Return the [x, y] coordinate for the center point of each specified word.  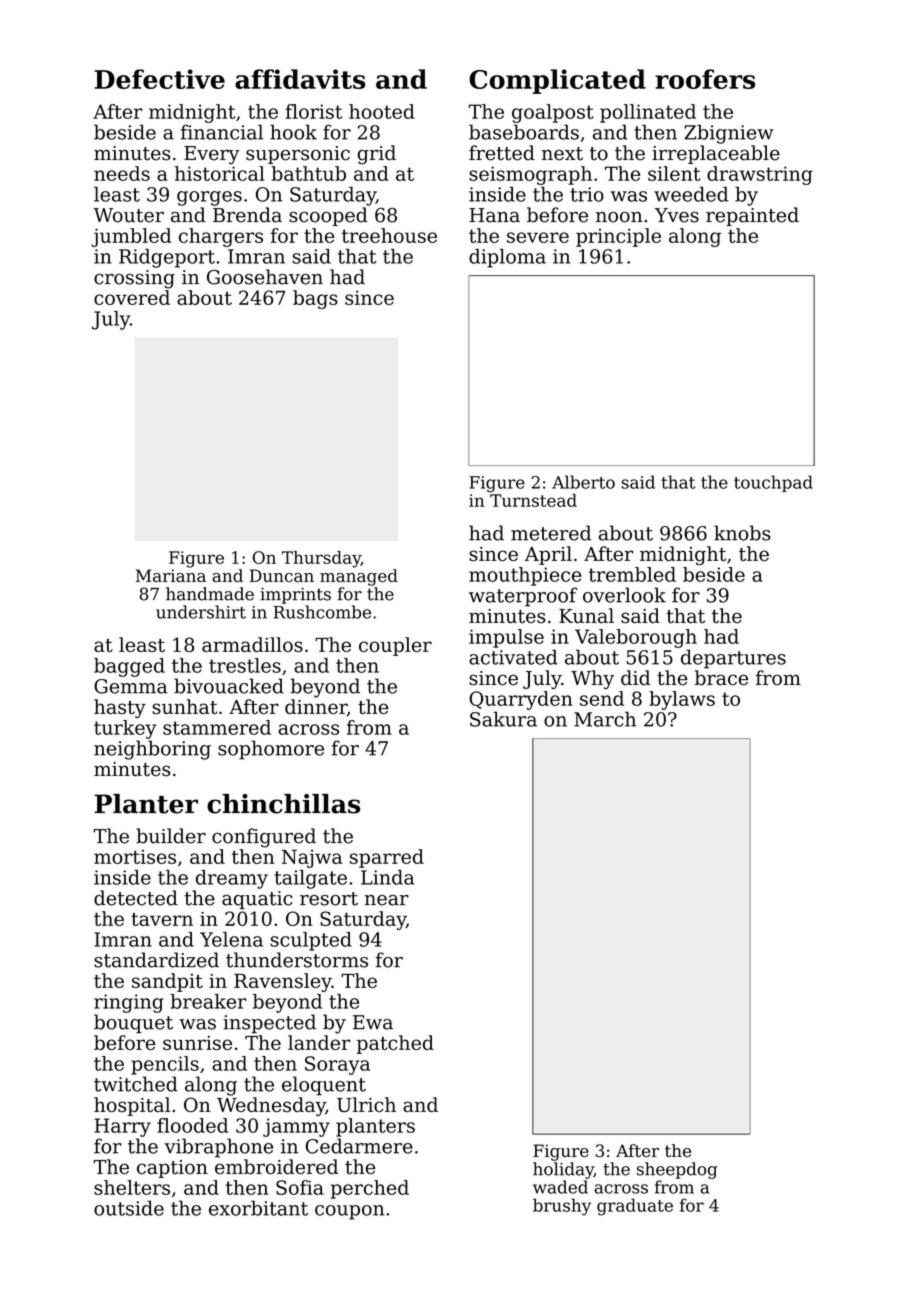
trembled [632, 574]
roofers [705, 79]
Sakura [503, 719]
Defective [160, 79]
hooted [382, 111]
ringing [129, 1003]
